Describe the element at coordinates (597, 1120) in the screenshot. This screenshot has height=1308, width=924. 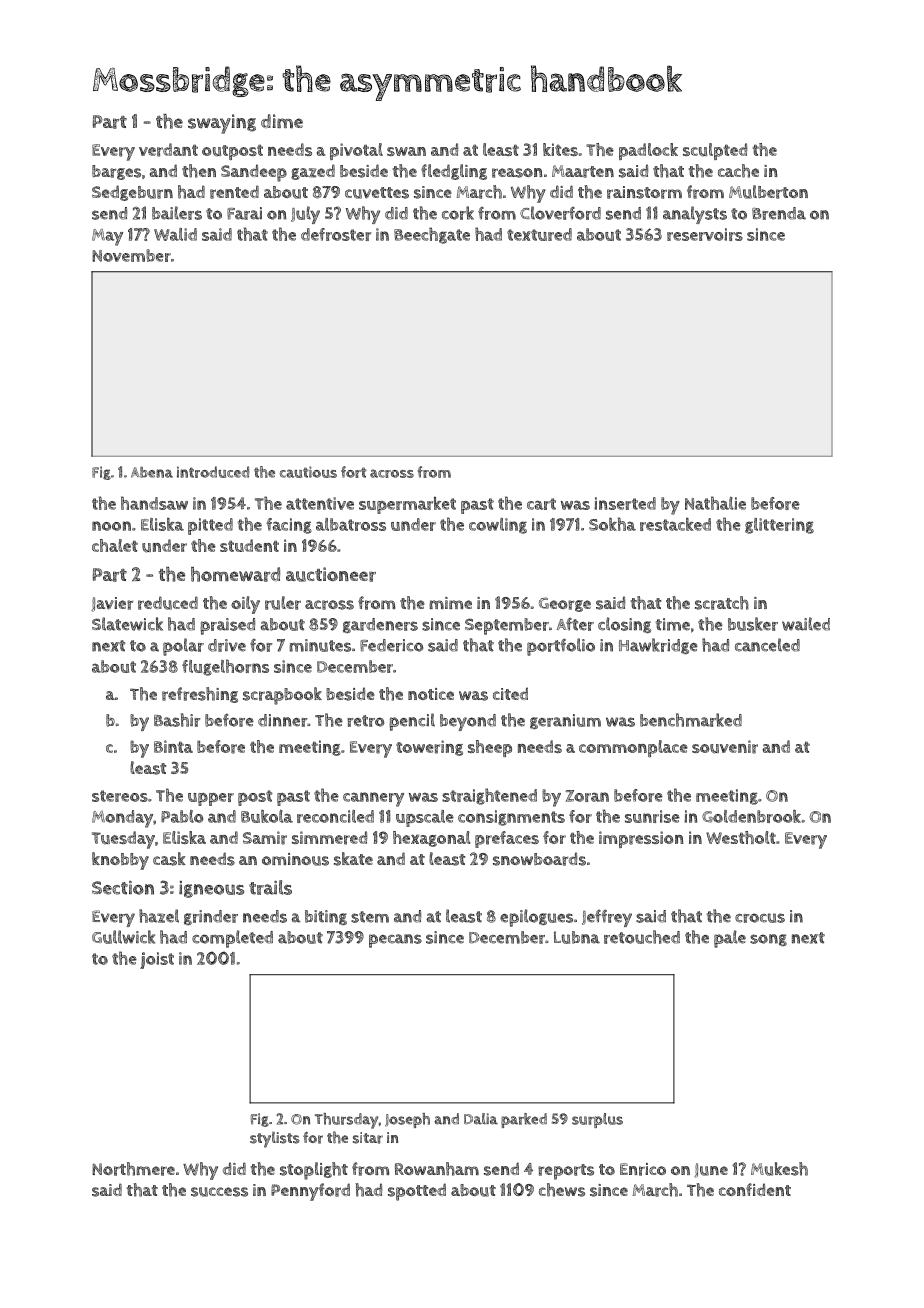
I see `surplus` at that location.
